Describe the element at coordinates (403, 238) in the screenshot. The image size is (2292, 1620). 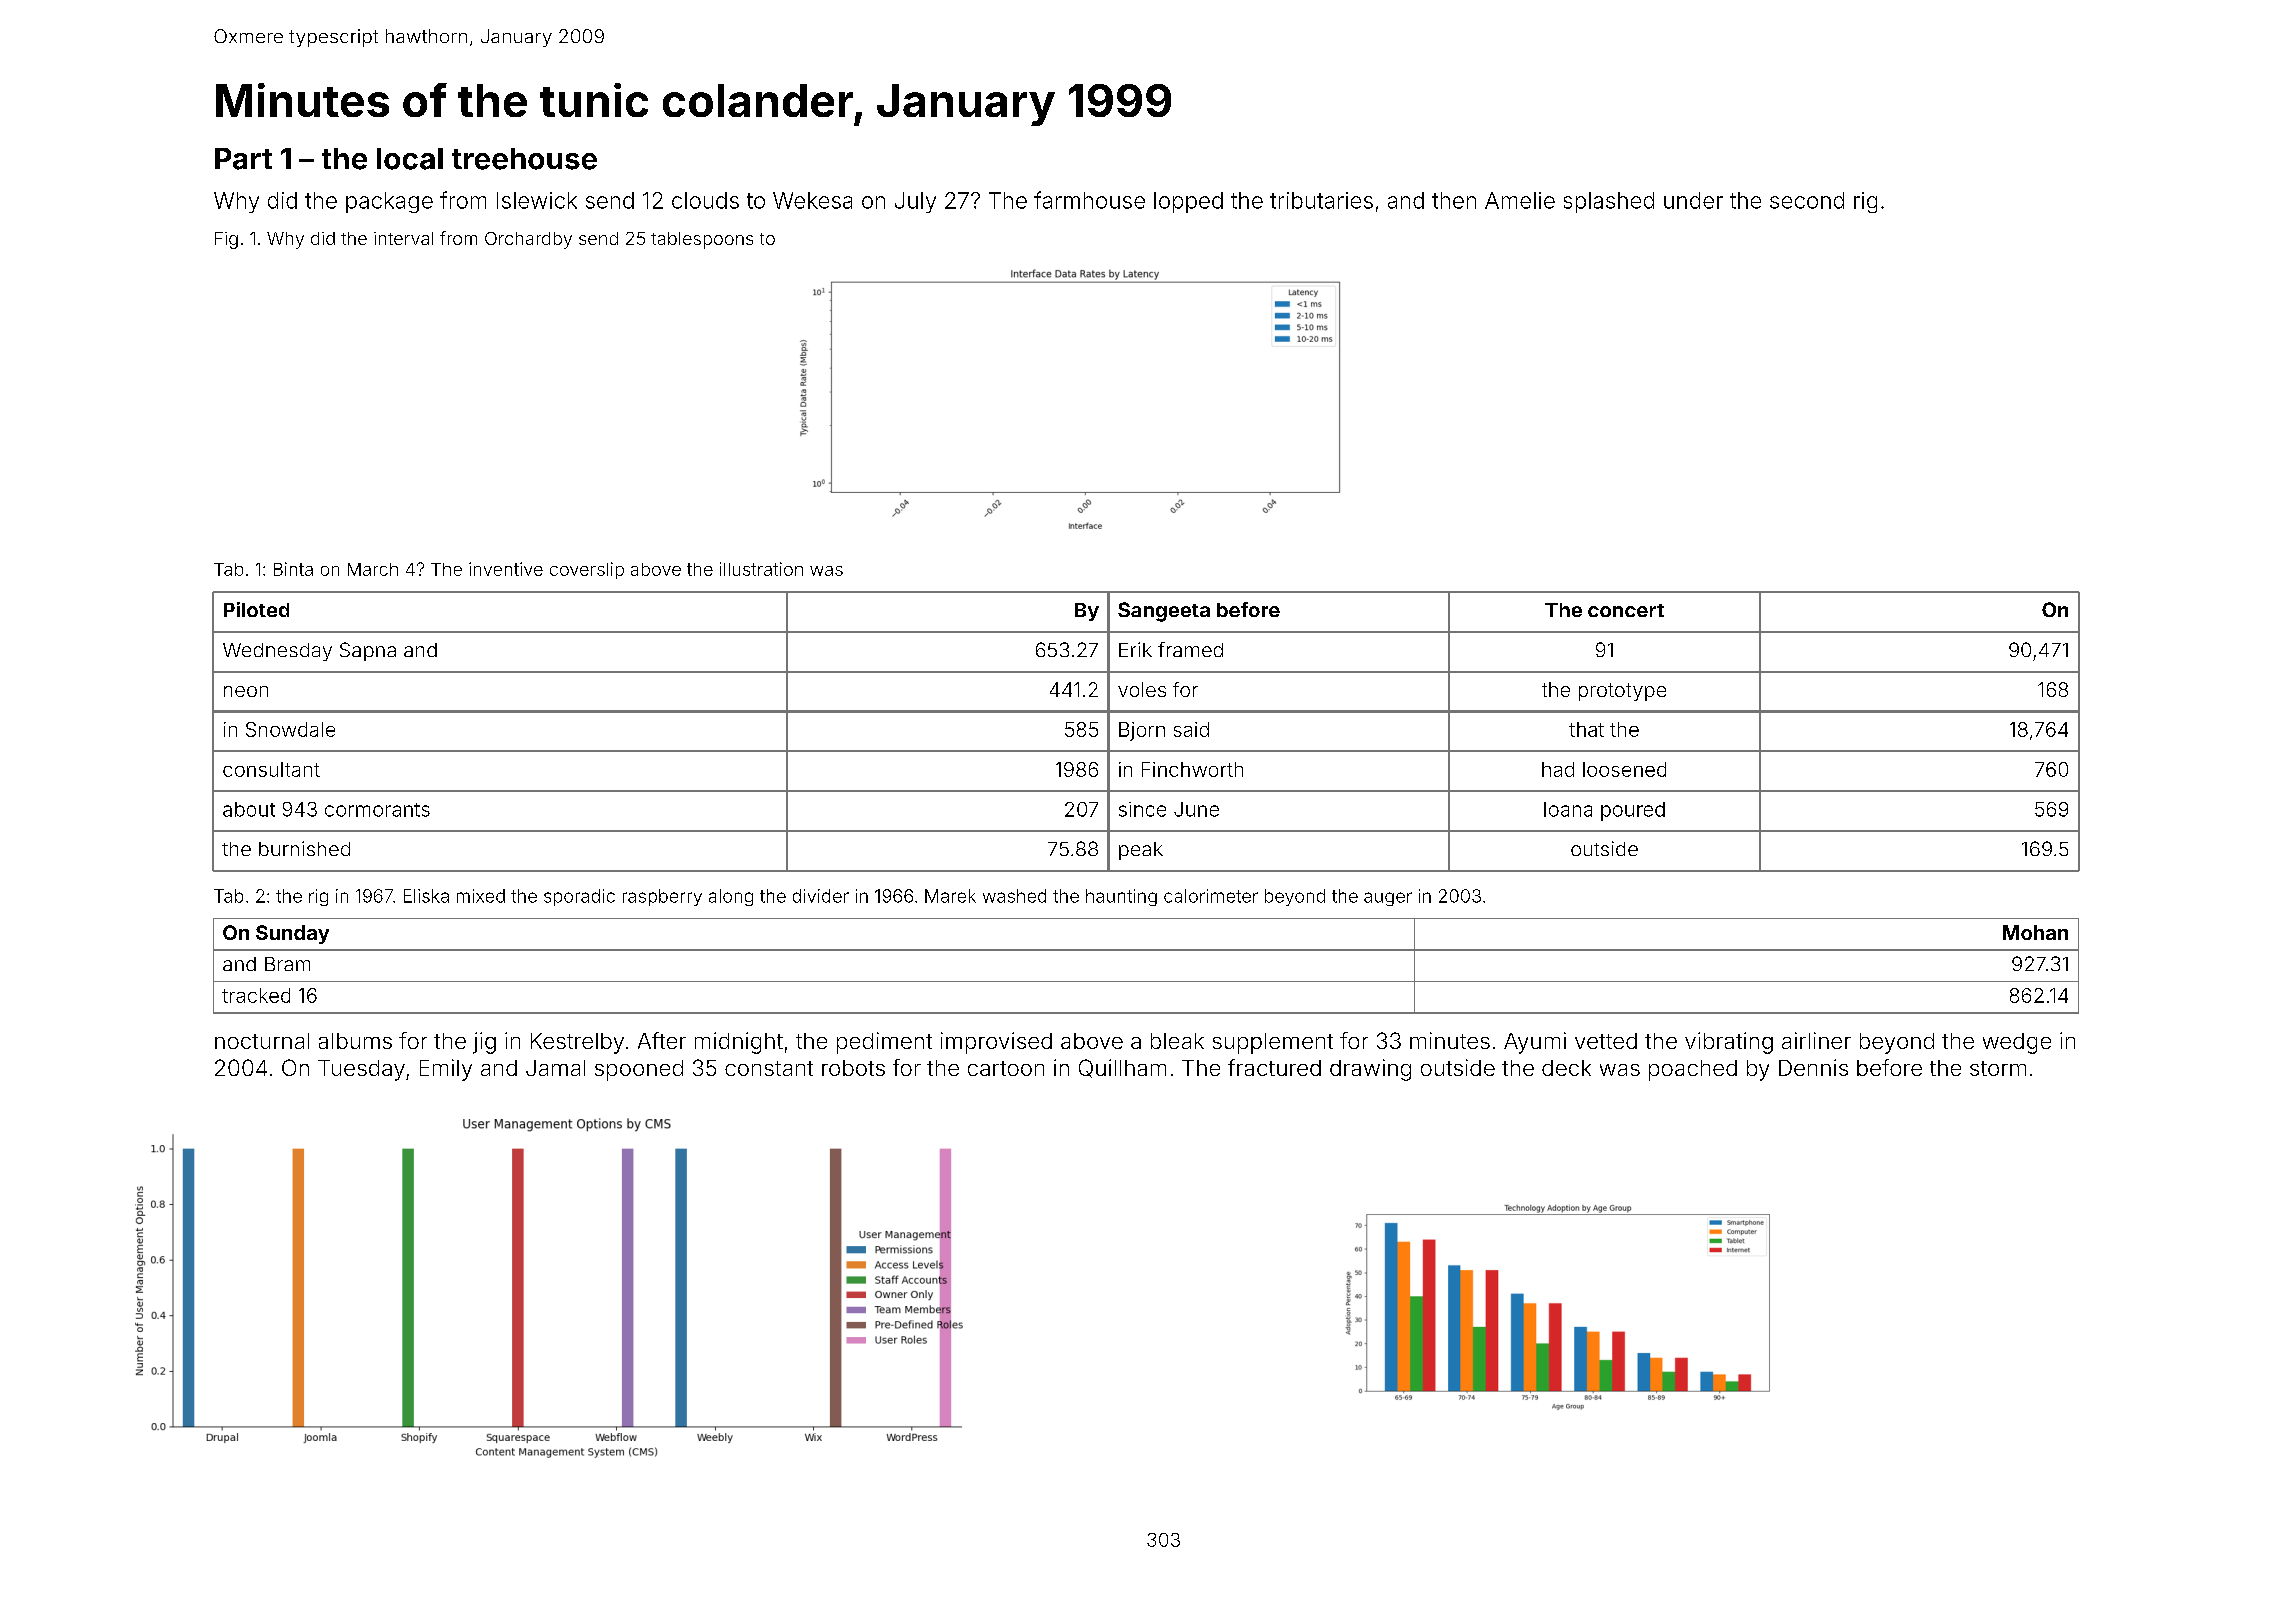
I see `interval` at that location.
